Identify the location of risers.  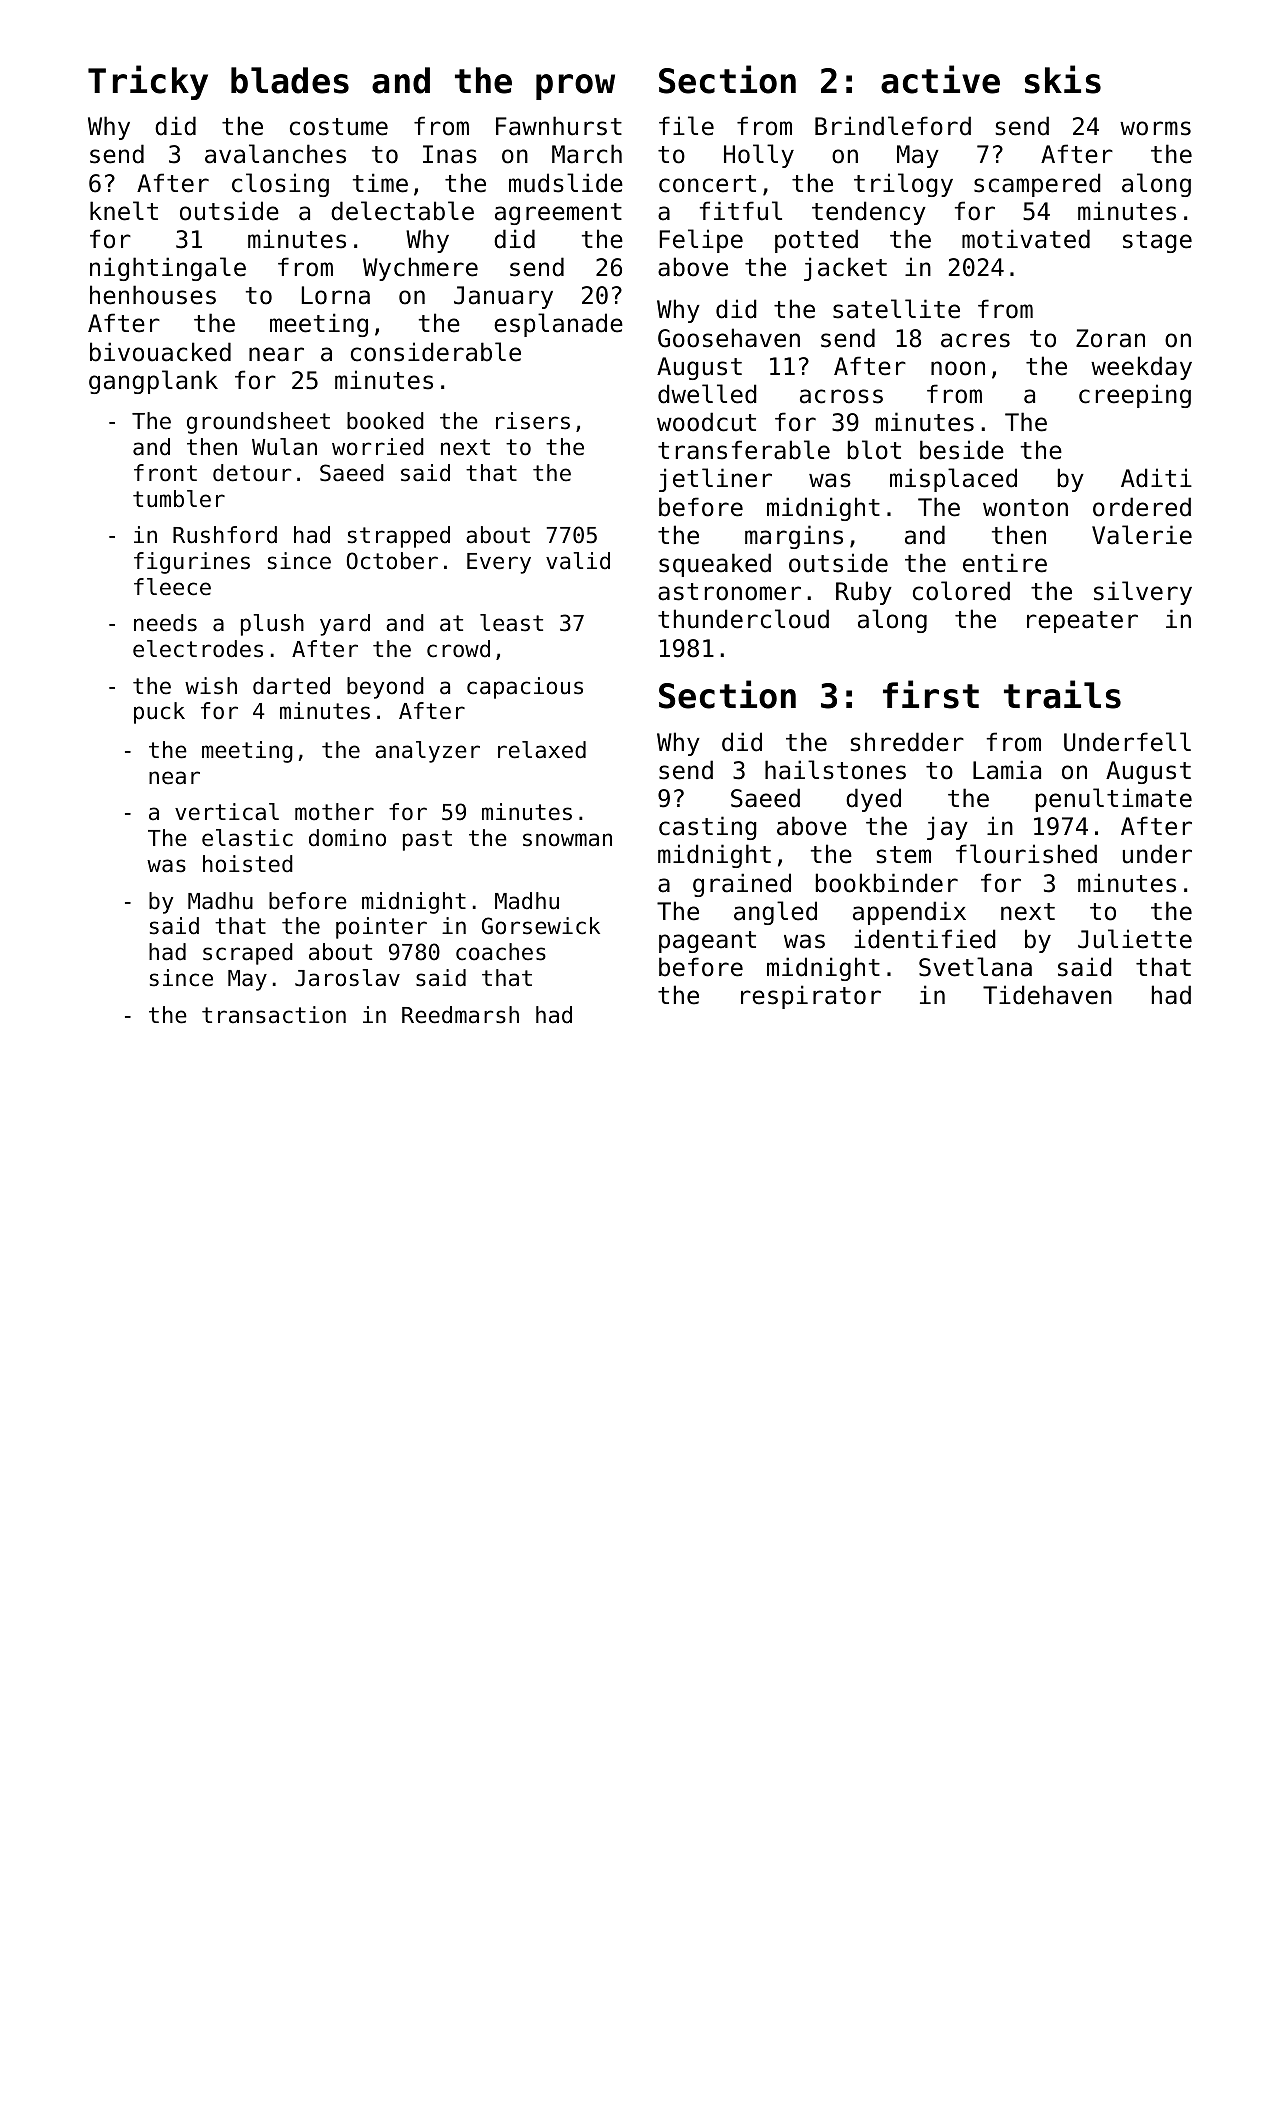
(533, 421).
